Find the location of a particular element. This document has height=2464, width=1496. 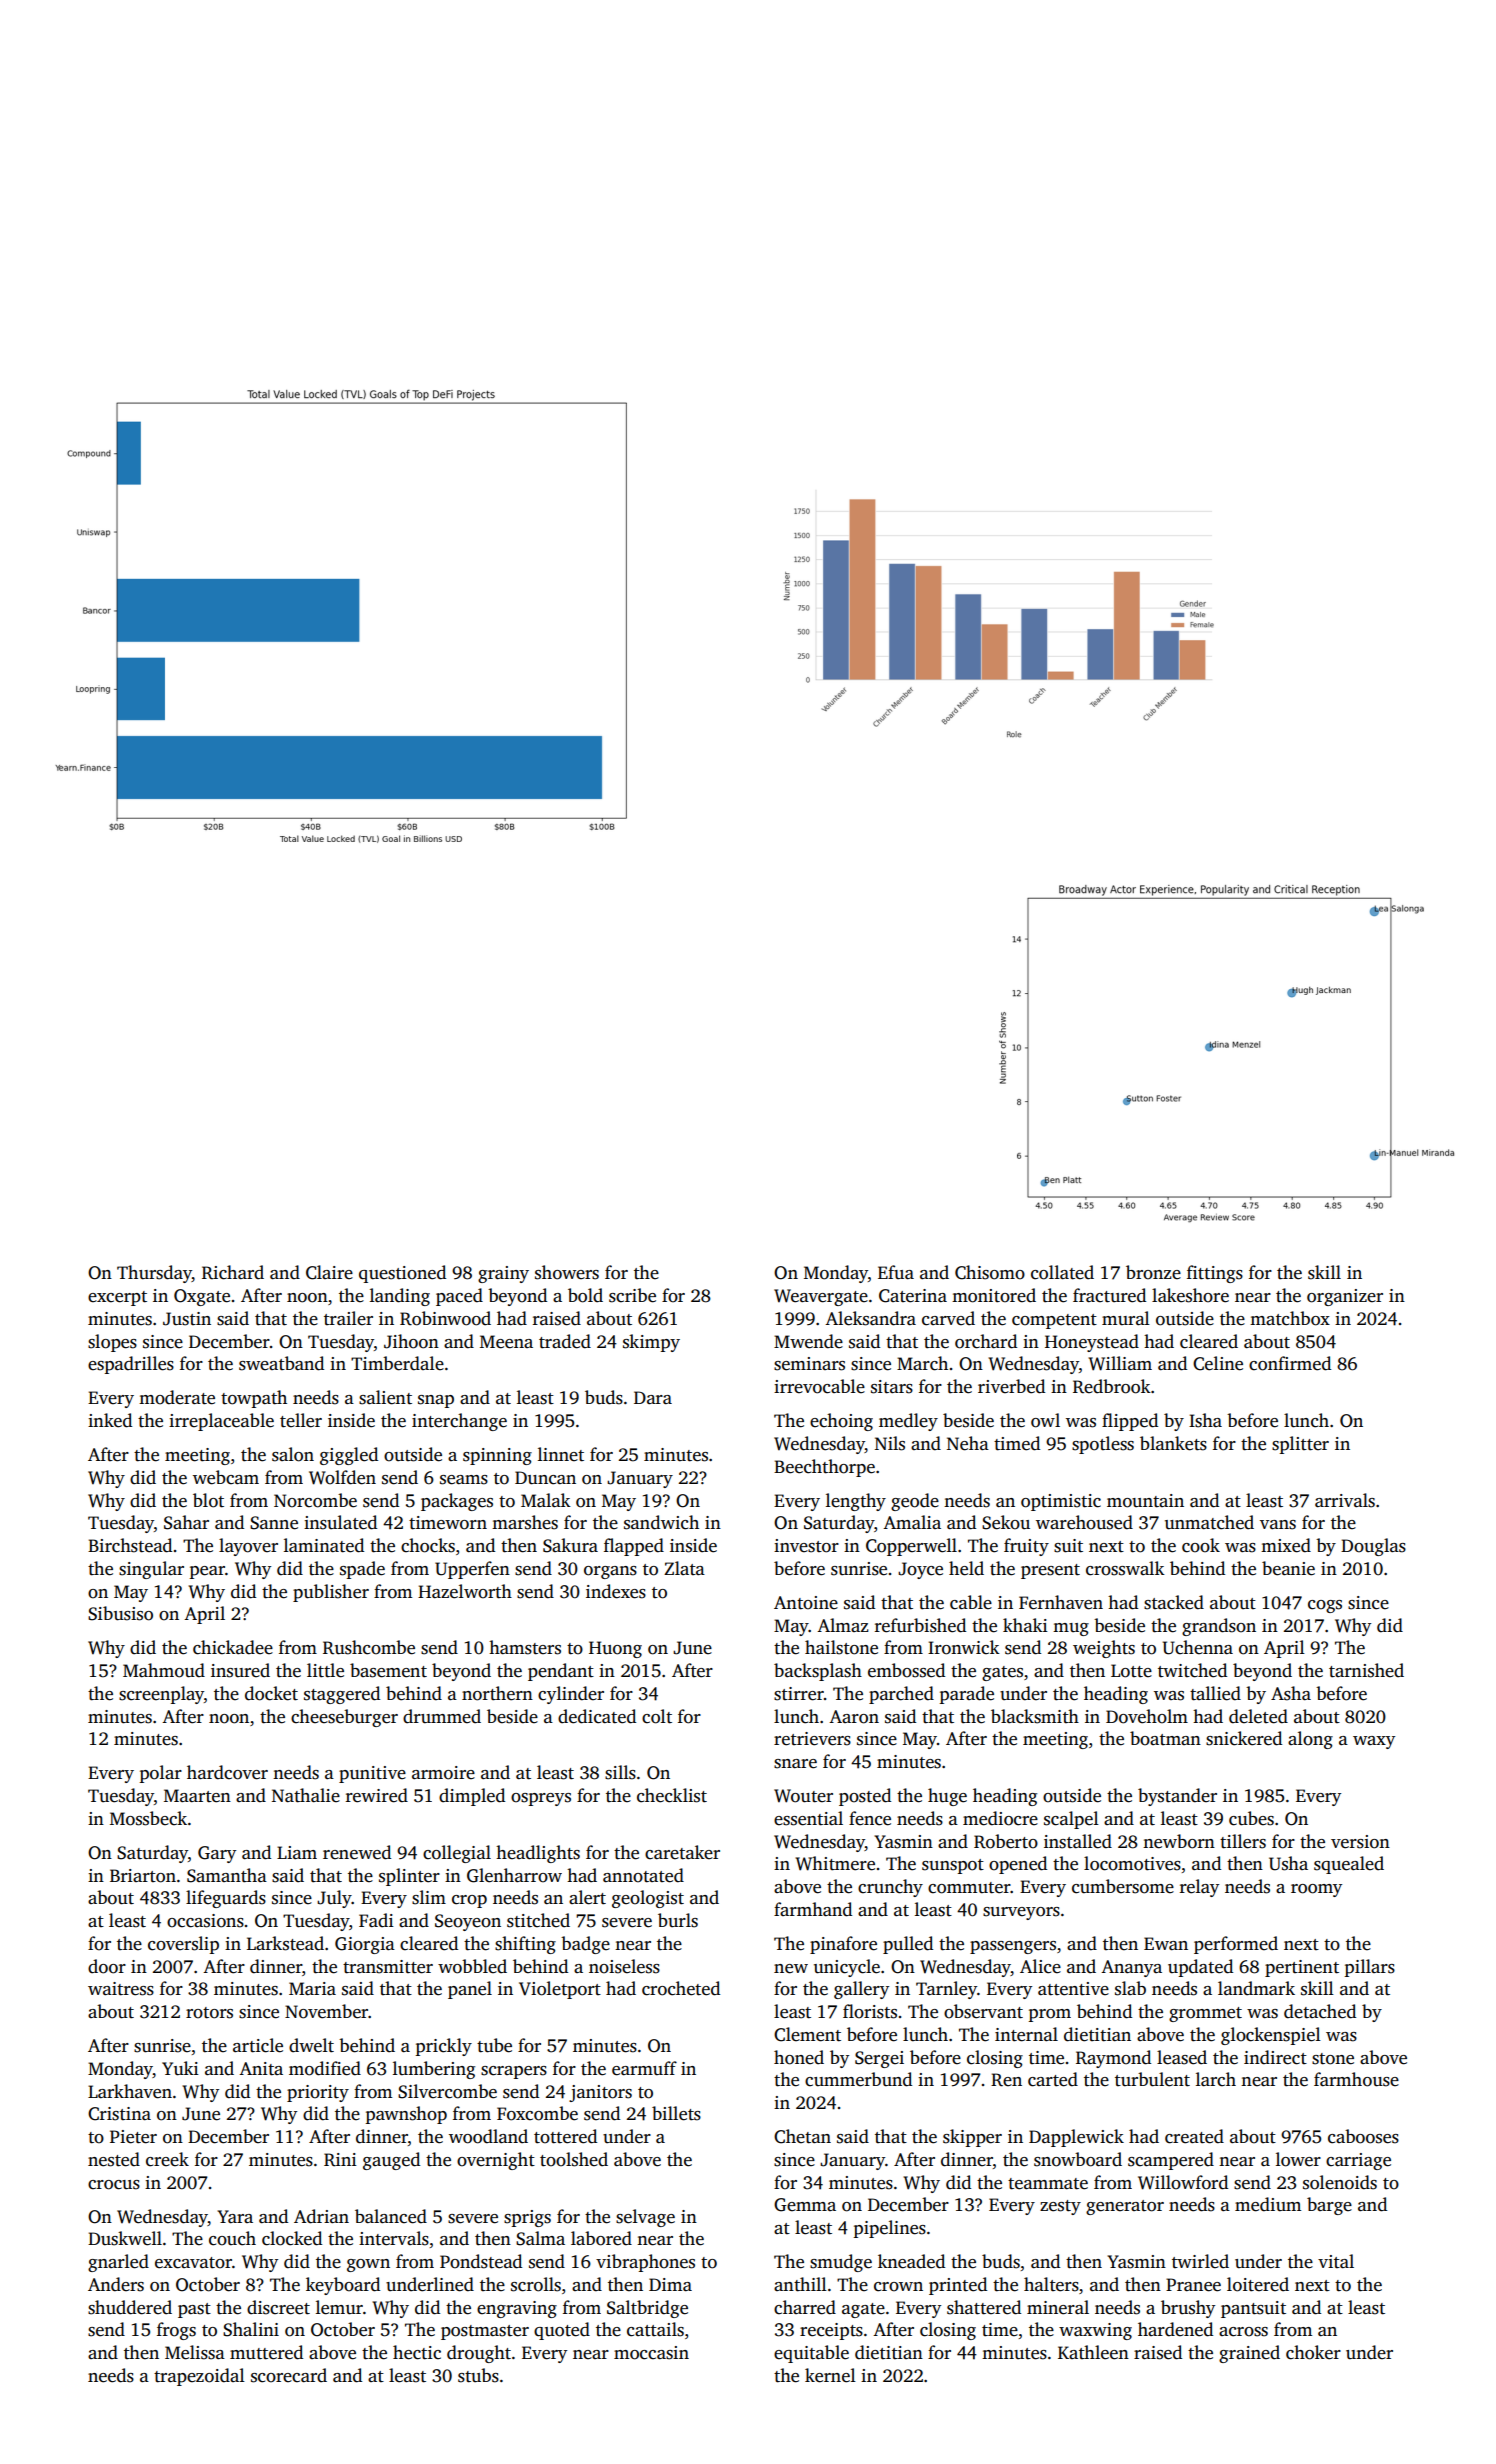

nested is located at coordinates (114, 2159).
